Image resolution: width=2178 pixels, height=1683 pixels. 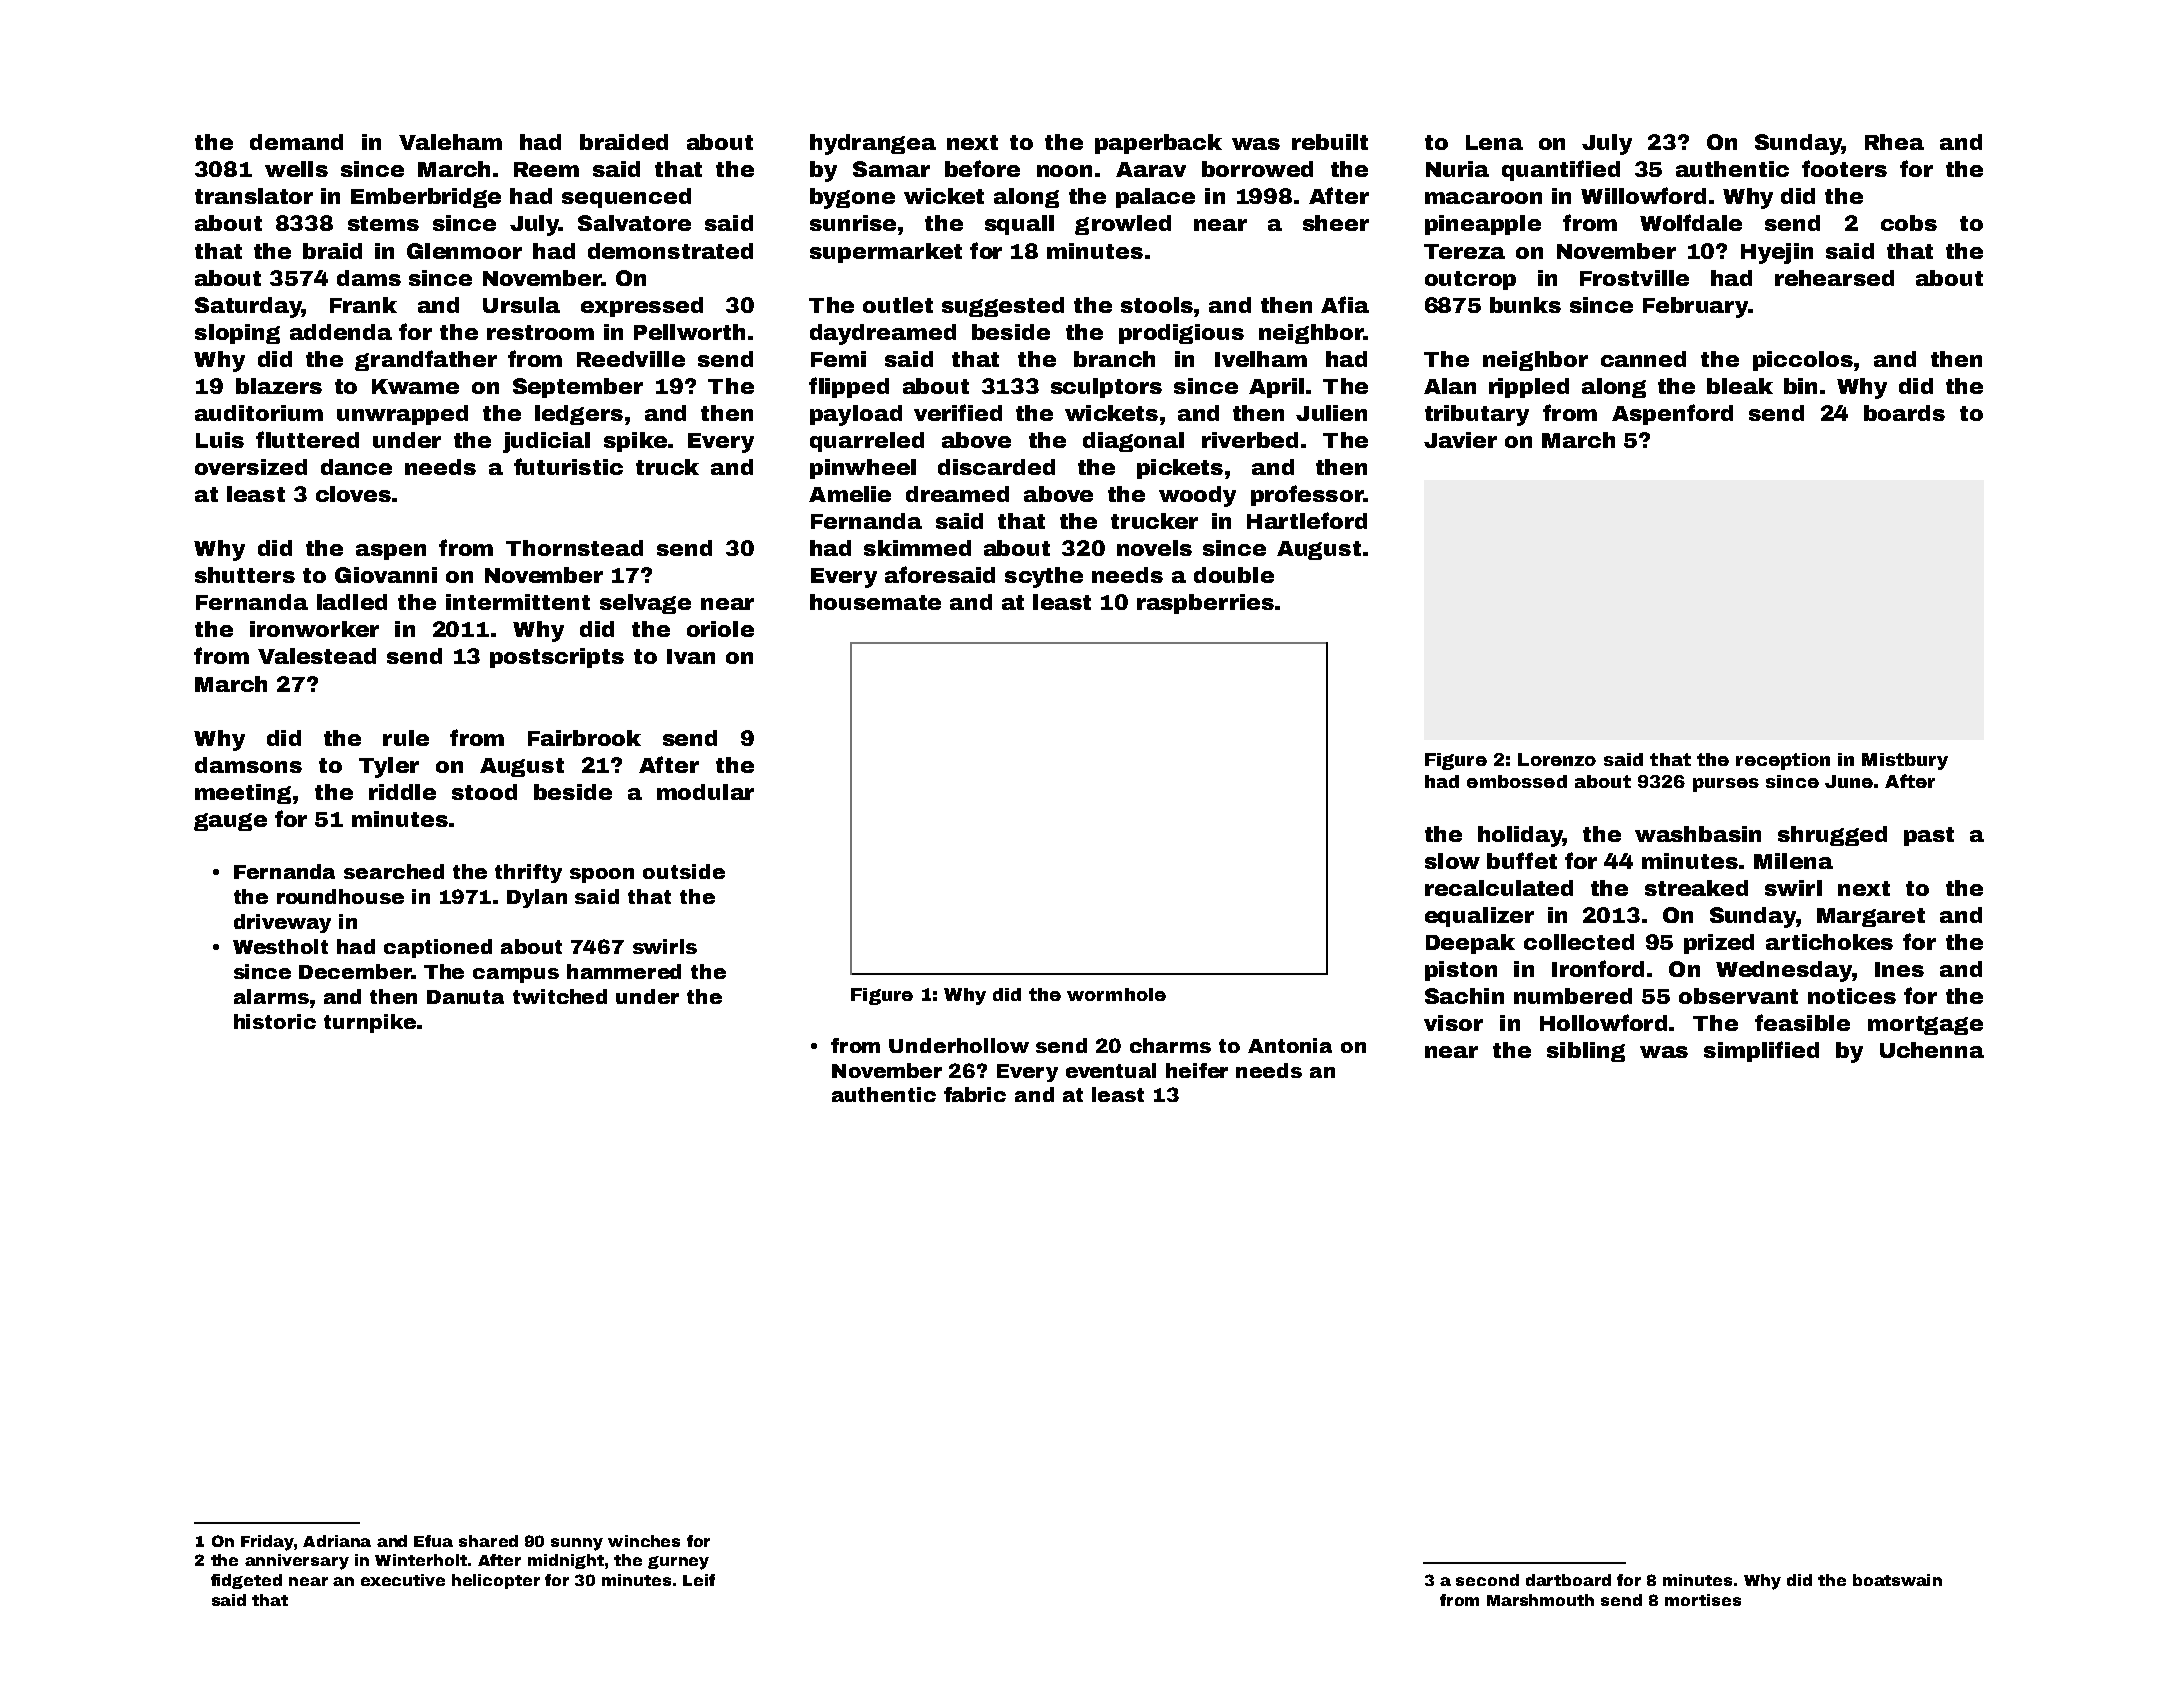 I want to click on demand, so click(x=296, y=142).
